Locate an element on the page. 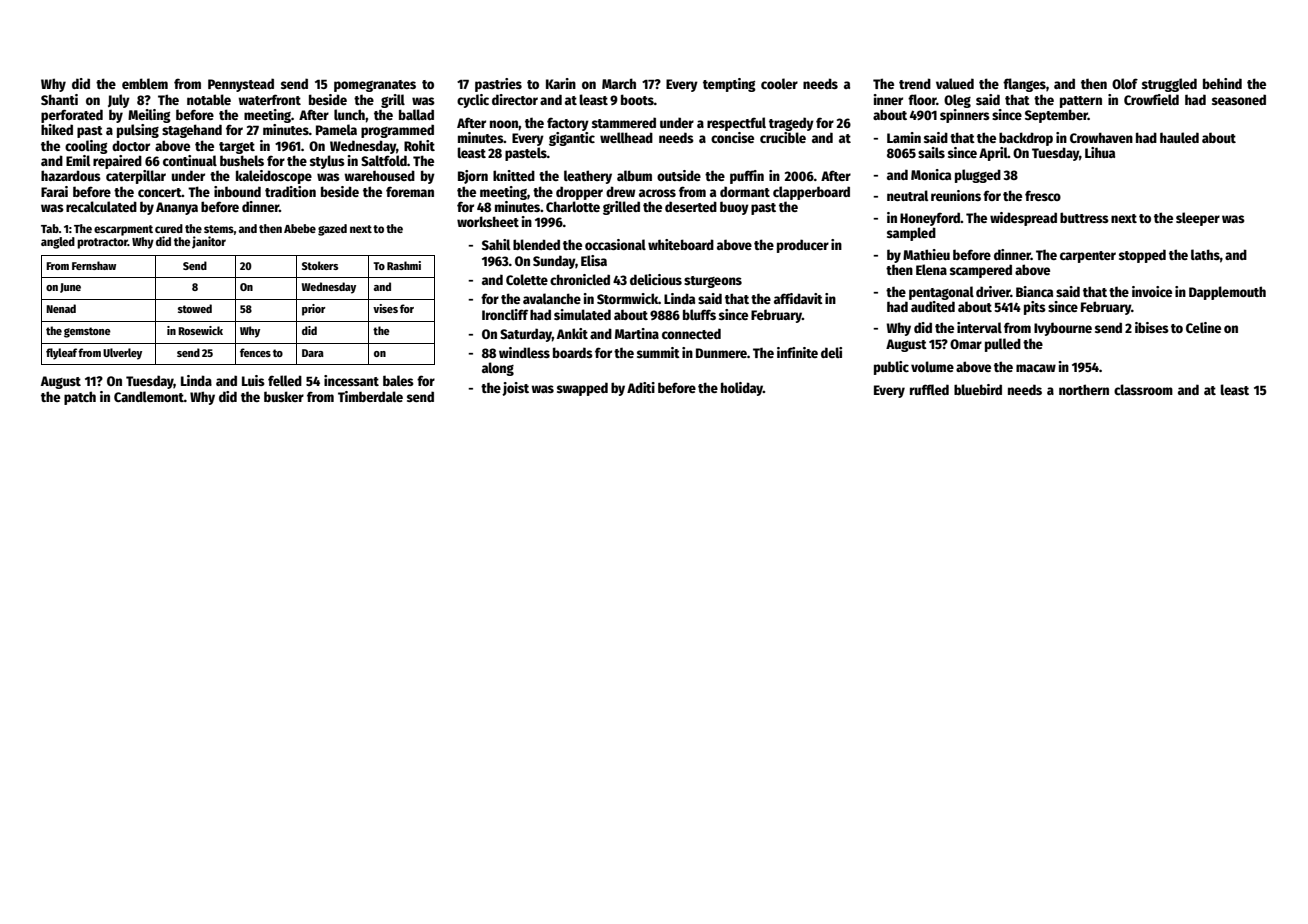 This page has height=924, width=1308. patch is located at coordinates (80, 398).
